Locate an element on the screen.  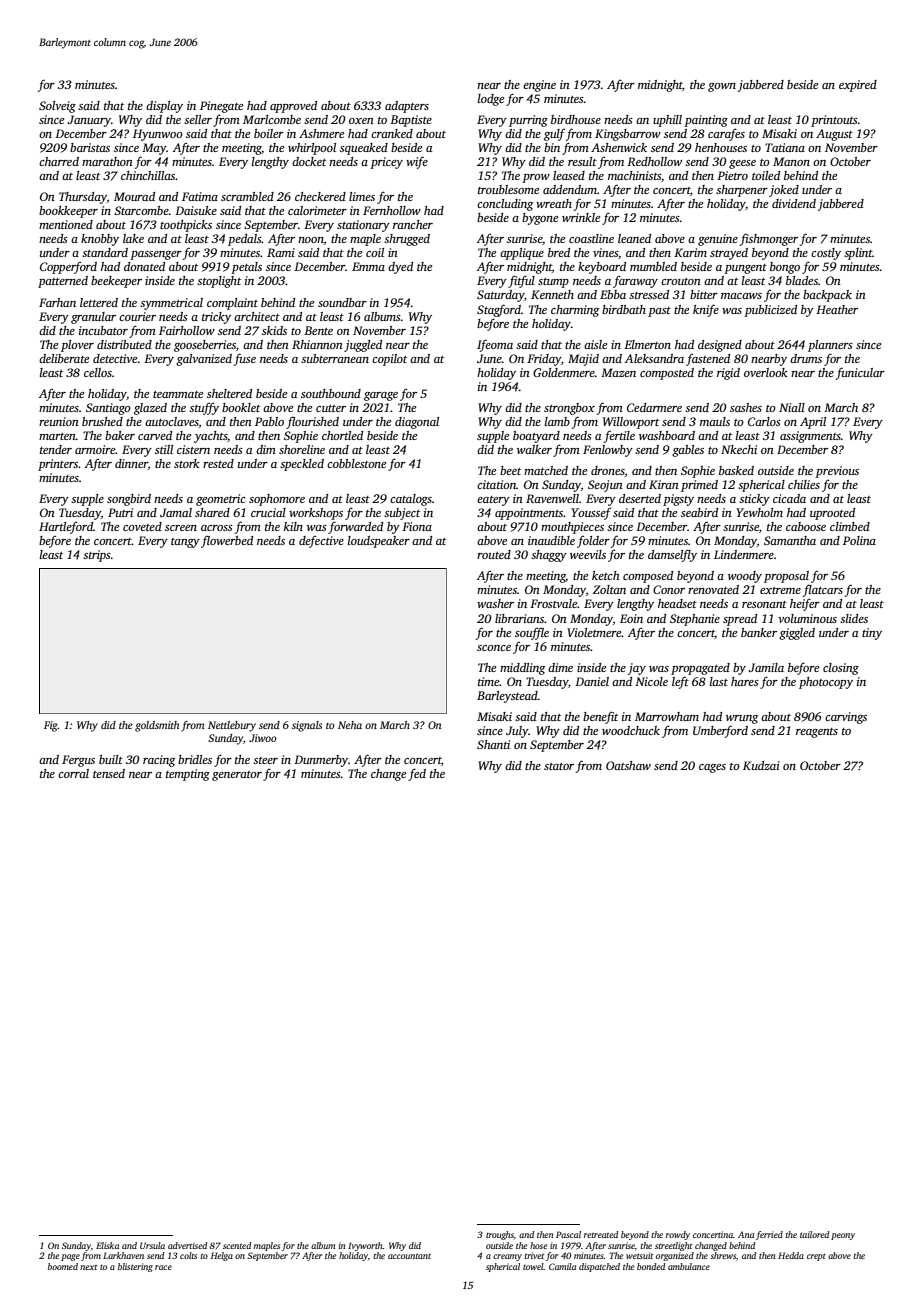
time is located at coordinates (489, 681).
